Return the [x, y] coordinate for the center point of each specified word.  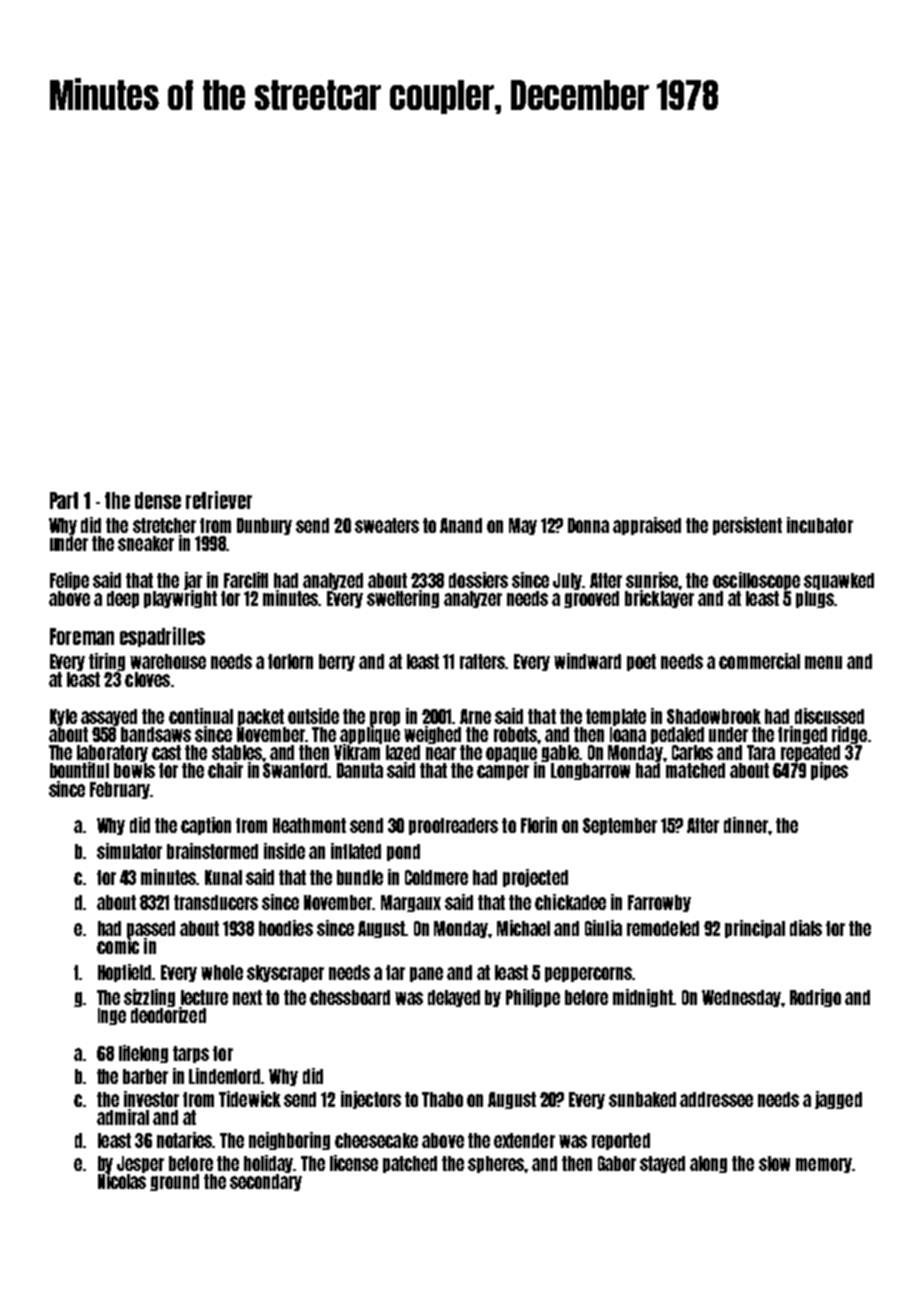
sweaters [387, 525]
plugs [815, 599]
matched [695, 770]
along [708, 1164]
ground [174, 1182]
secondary [266, 1182]
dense [158, 500]
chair [225, 770]
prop [385, 718]
